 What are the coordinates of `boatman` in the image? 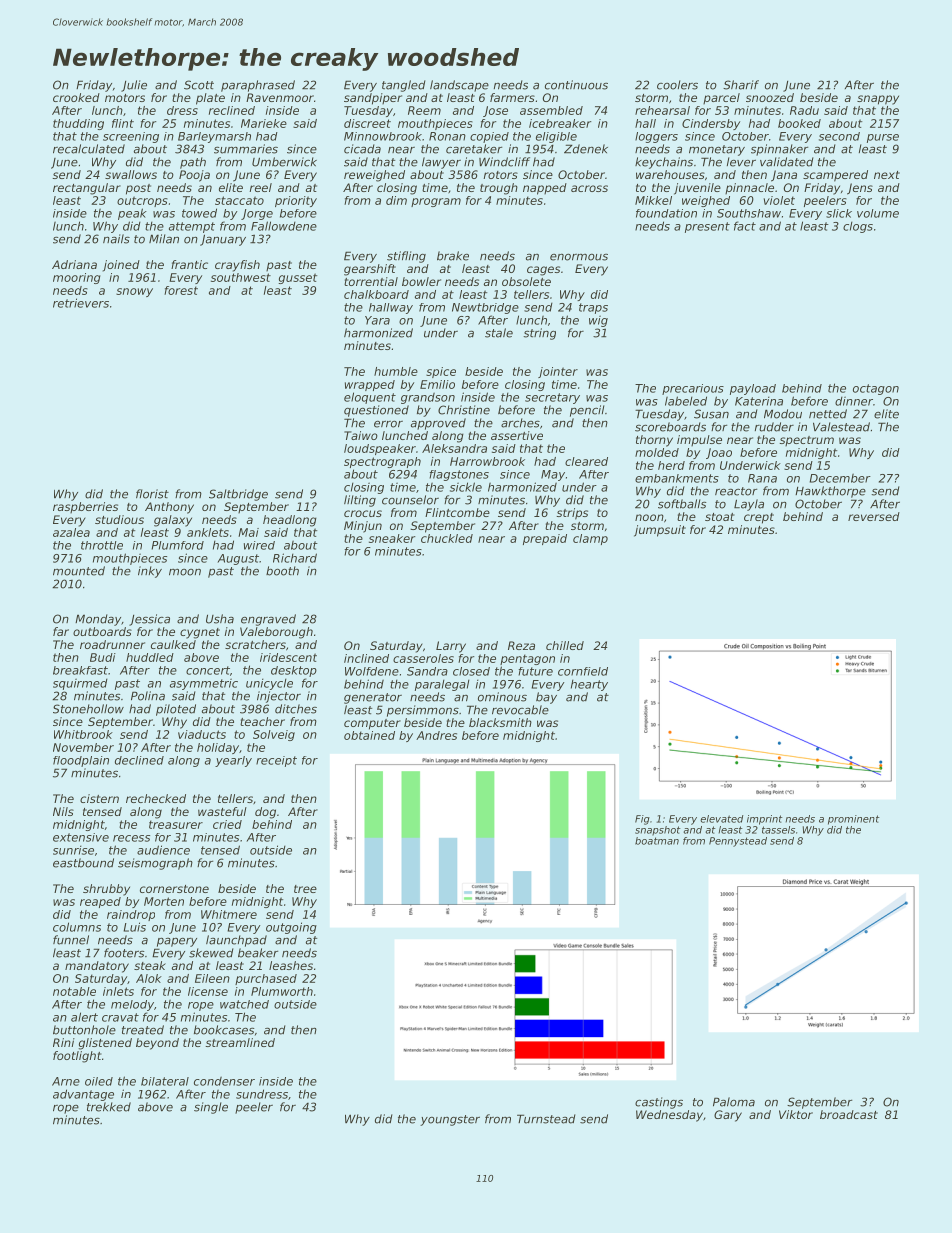 It's located at (657, 841).
